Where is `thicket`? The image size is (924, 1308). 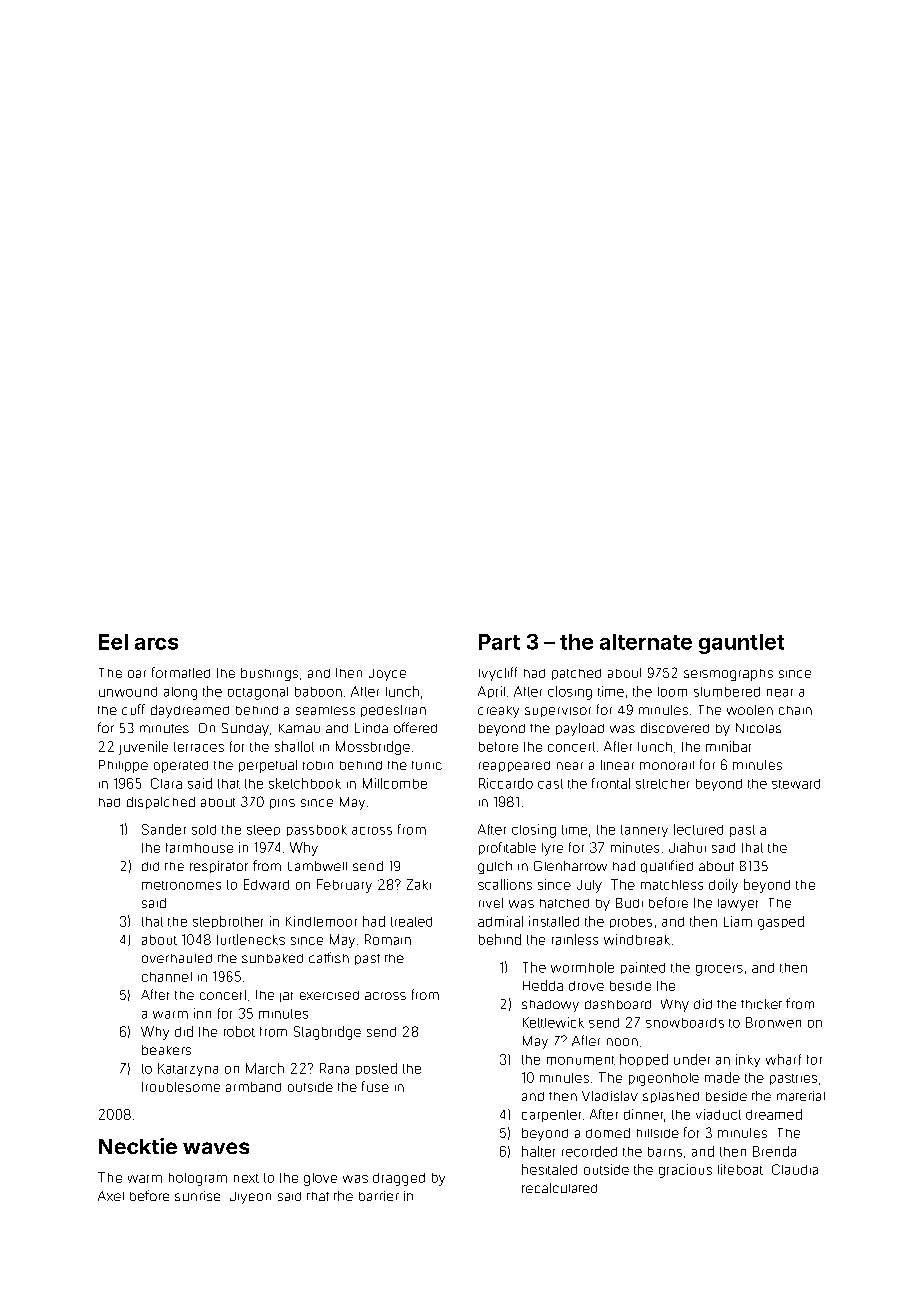
thicket is located at coordinates (761, 1004).
